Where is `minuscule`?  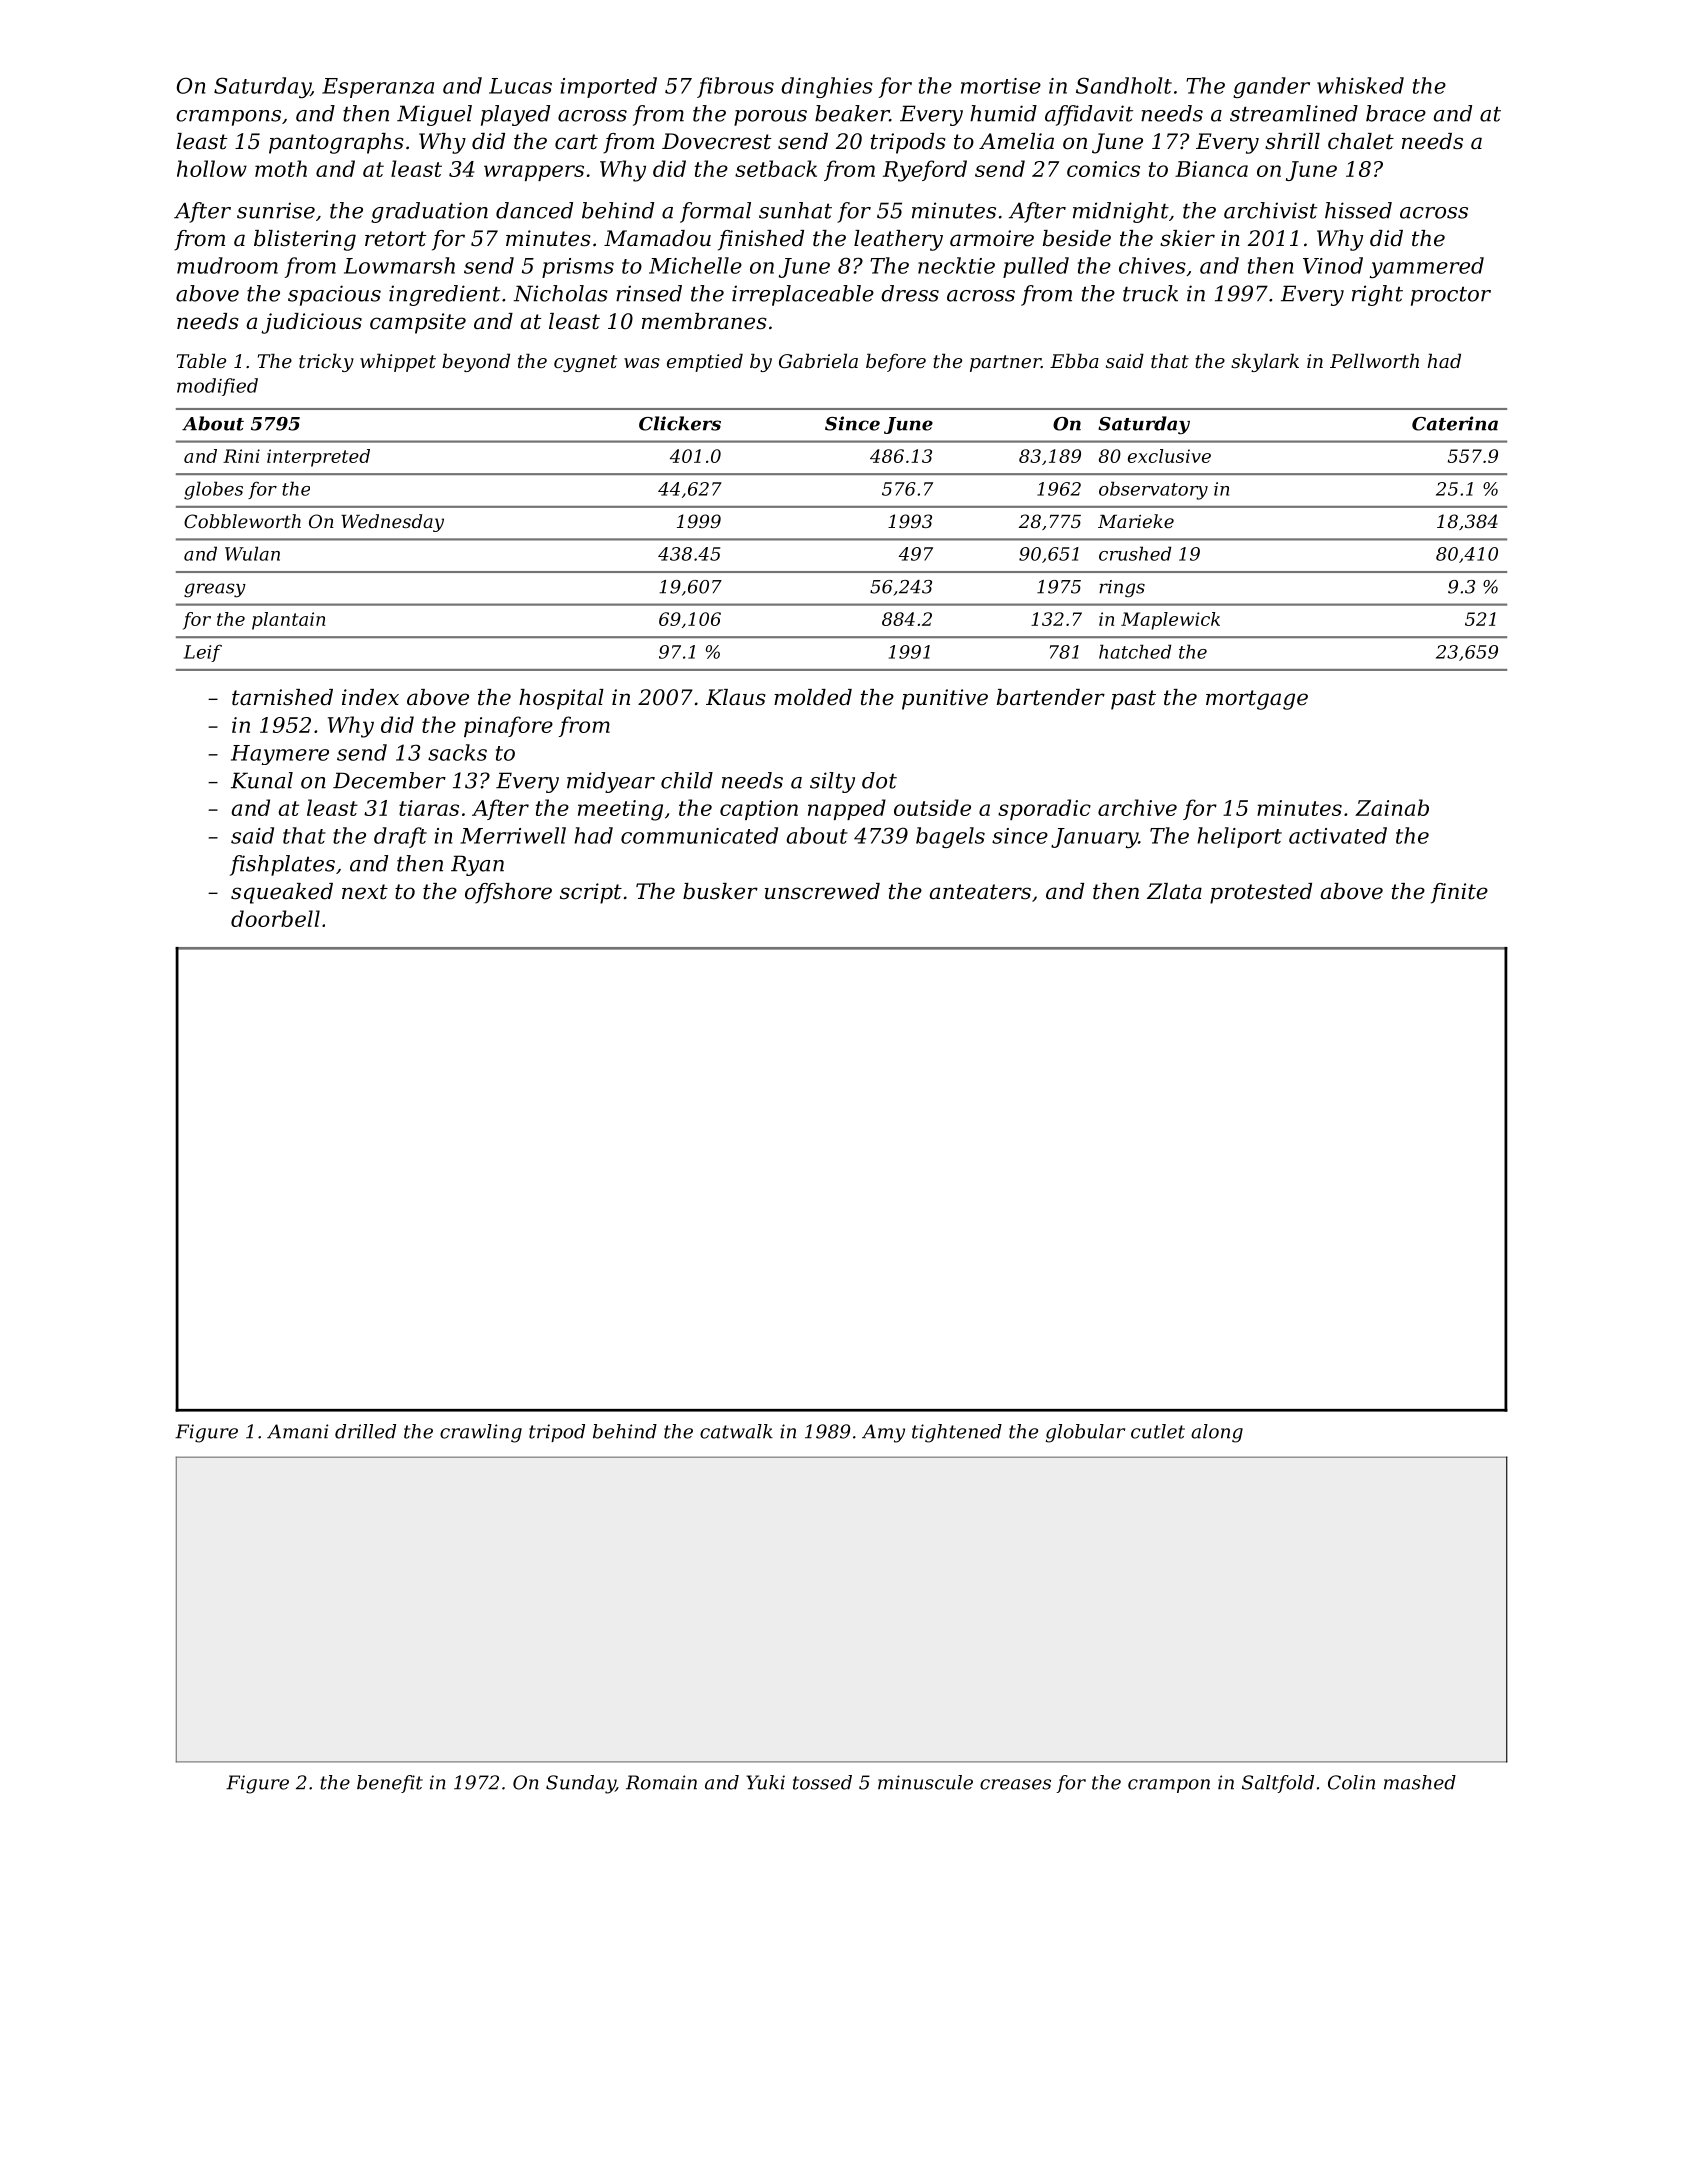
minuscule is located at coordinates (925, 1782).
